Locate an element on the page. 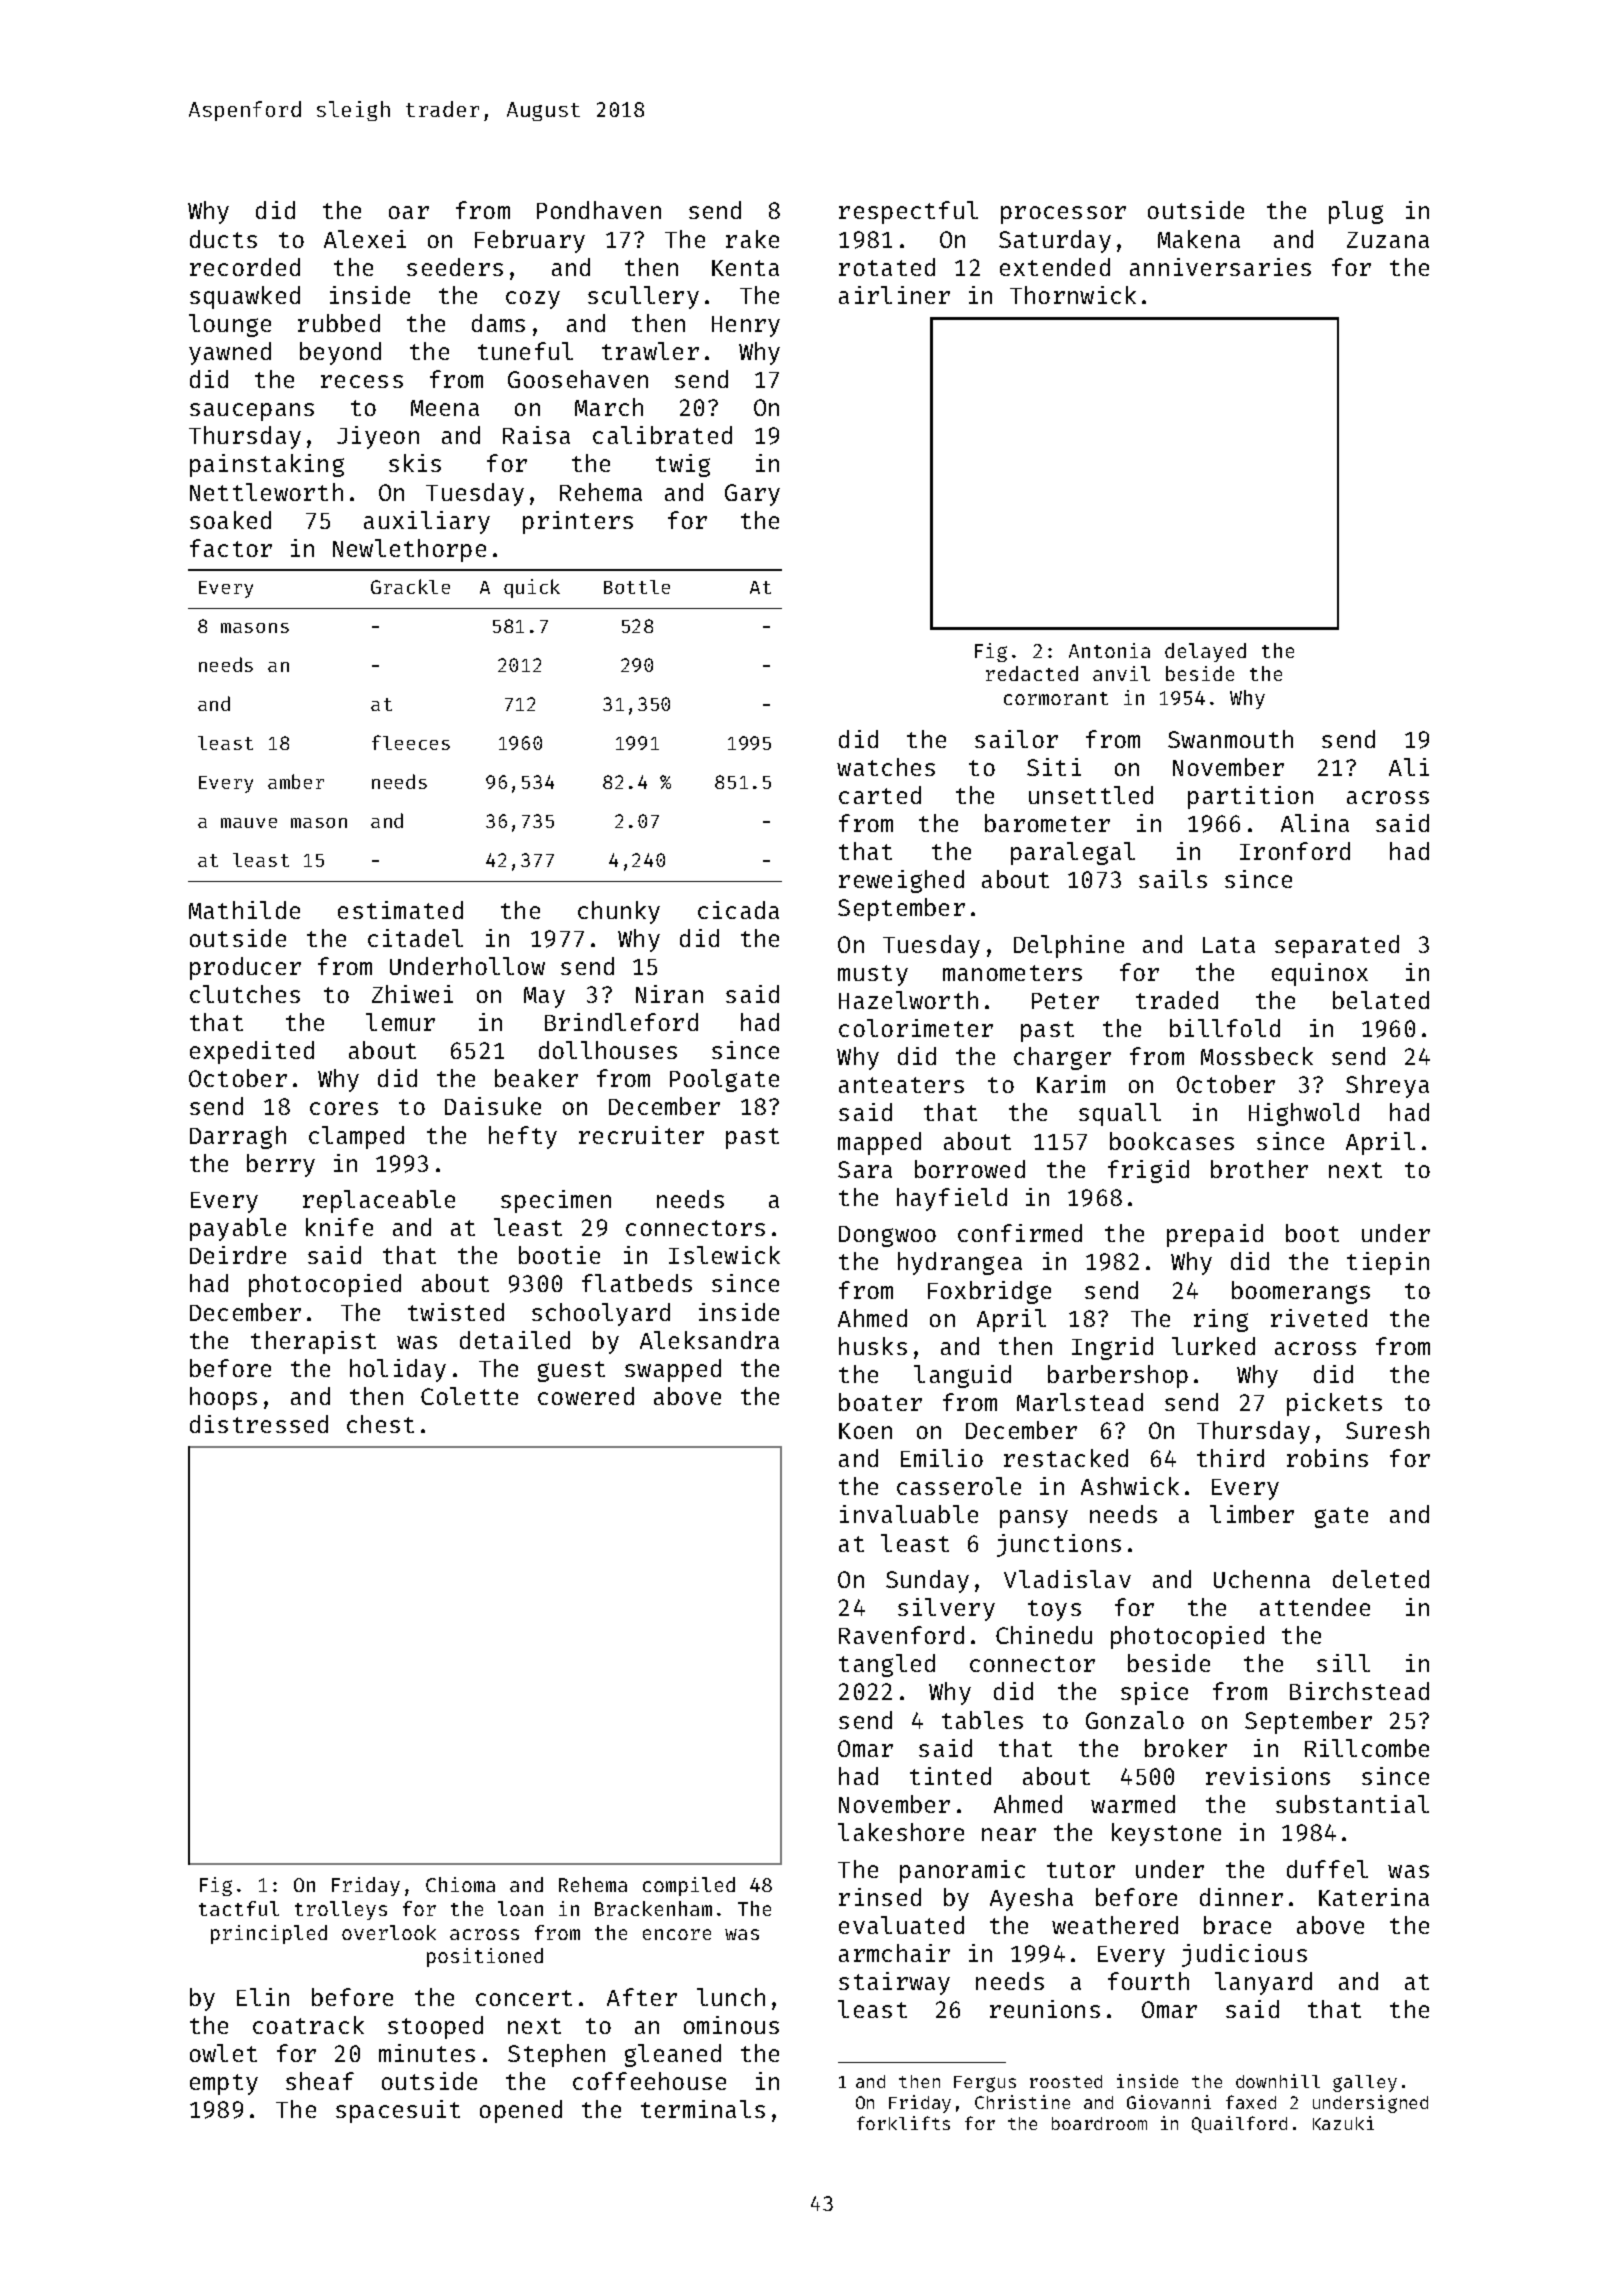  distressed is located at coordinates (259, 1424).
